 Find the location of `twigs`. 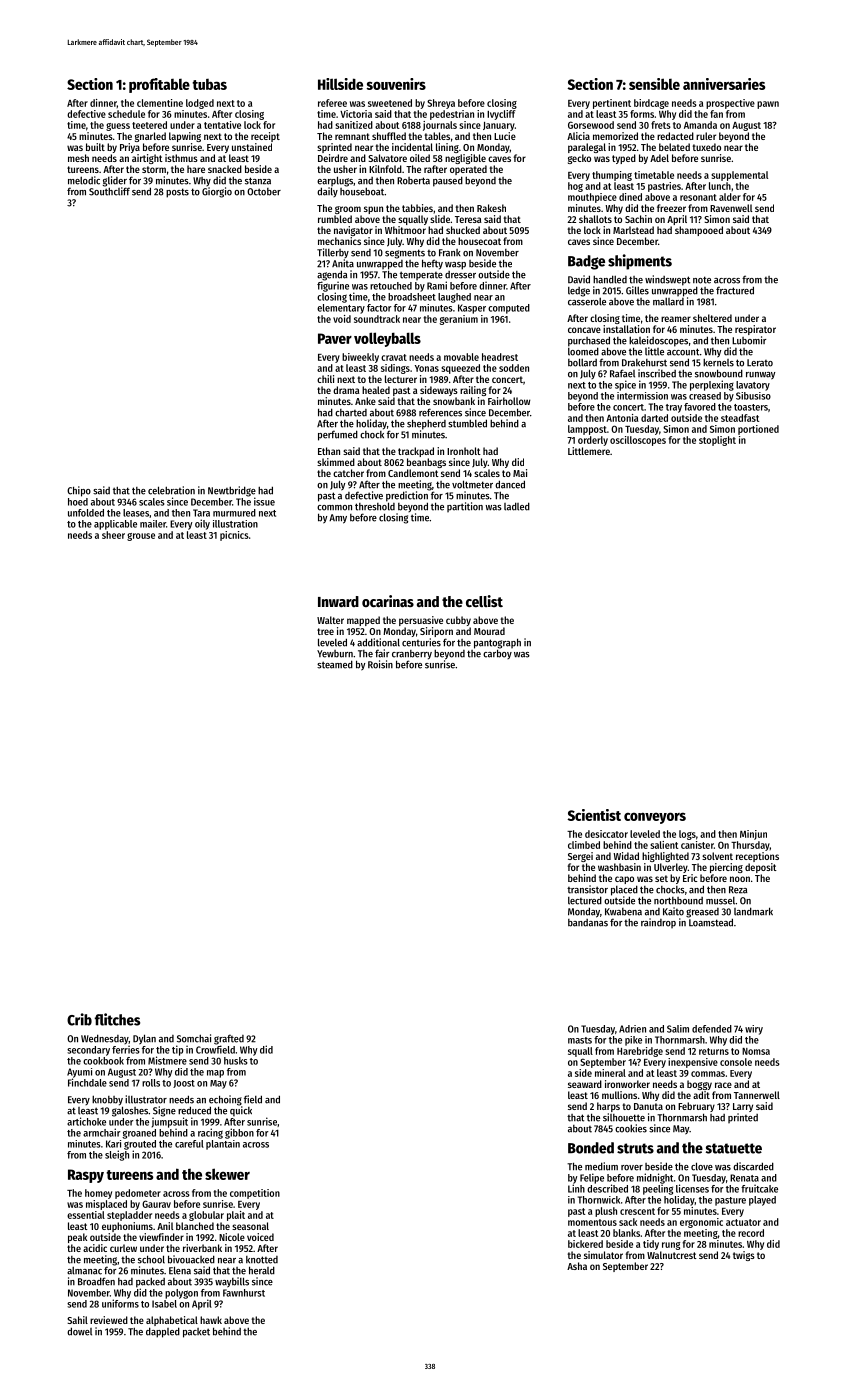

twigs is located at coordinates (744, 1256).
